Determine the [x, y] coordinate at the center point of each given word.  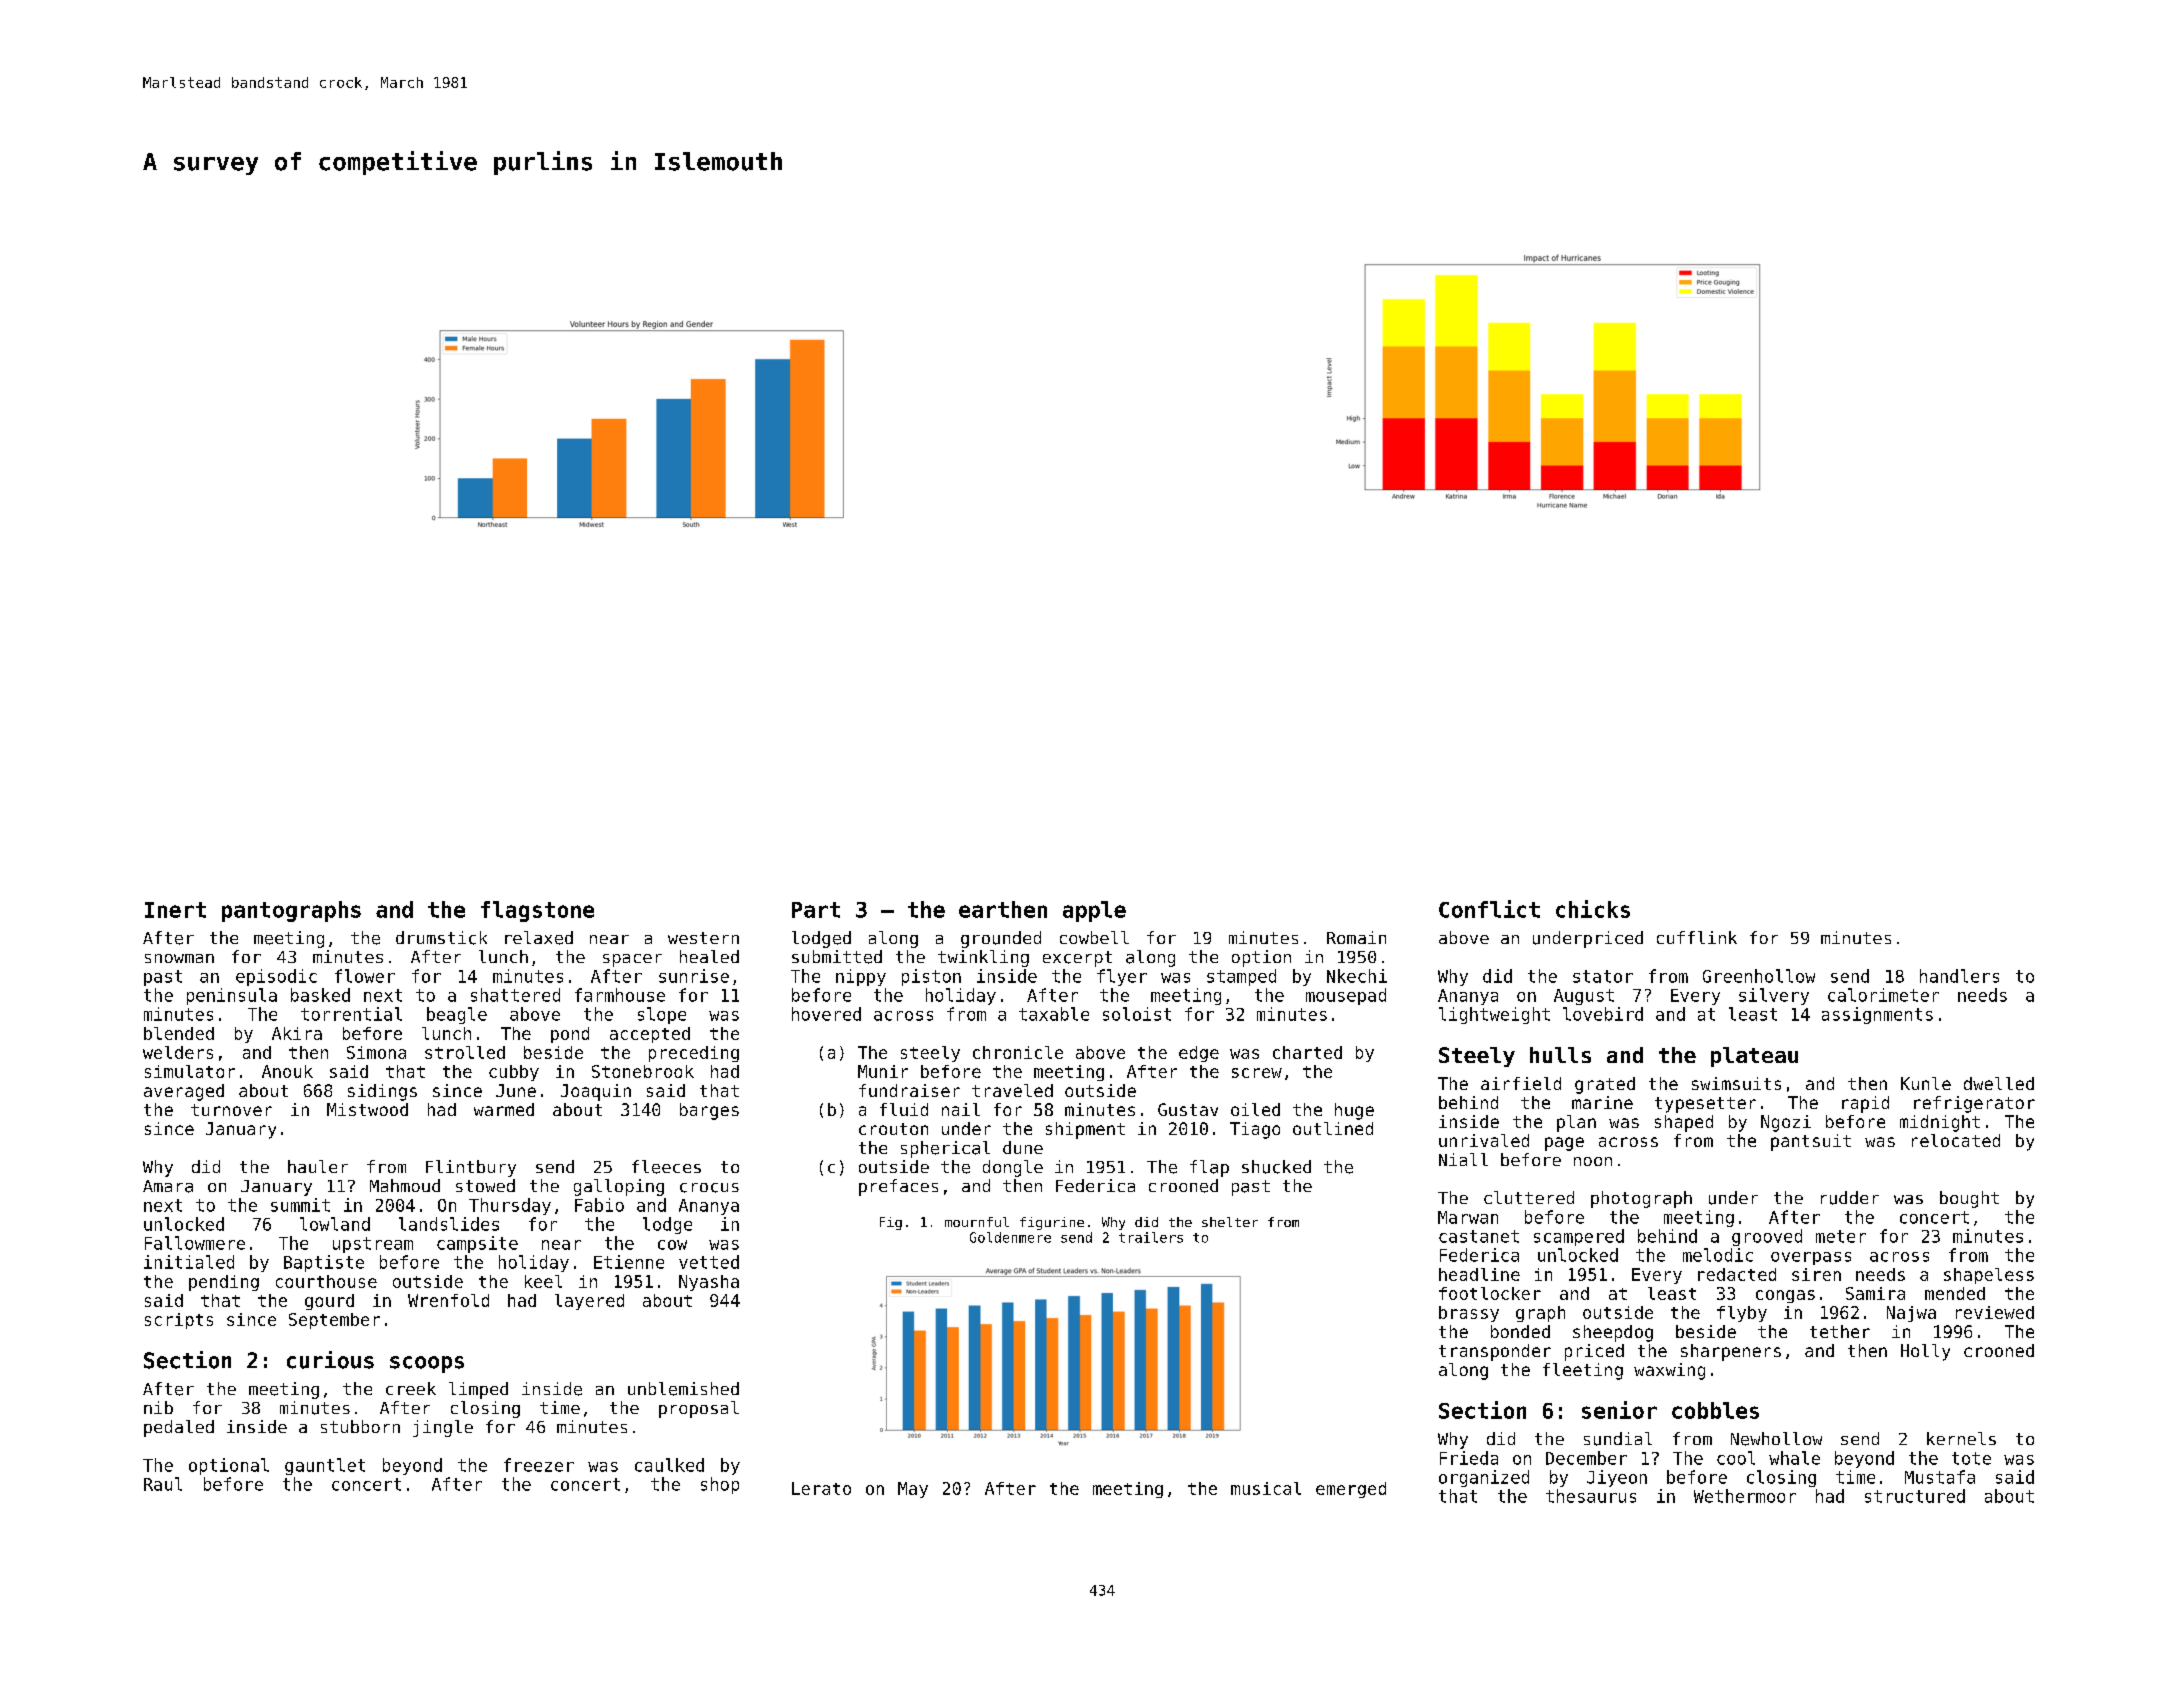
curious [330, 1360]
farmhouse [620, 995]
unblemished [683, 1389]
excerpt [1077, 959]
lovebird [1603, 1014]
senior [1619, 1410]
